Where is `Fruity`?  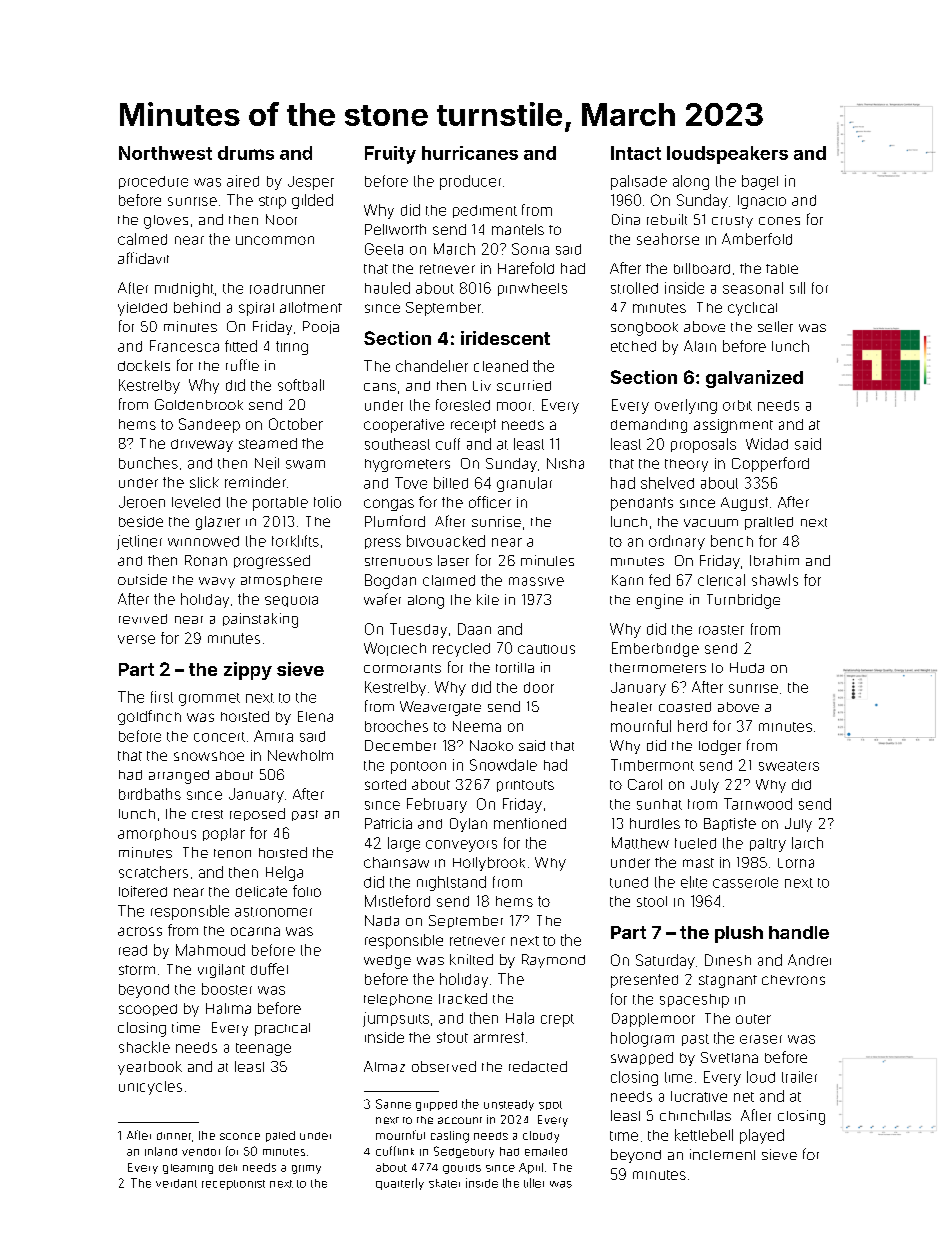 Fruity is located at coordinates (390, 155).
